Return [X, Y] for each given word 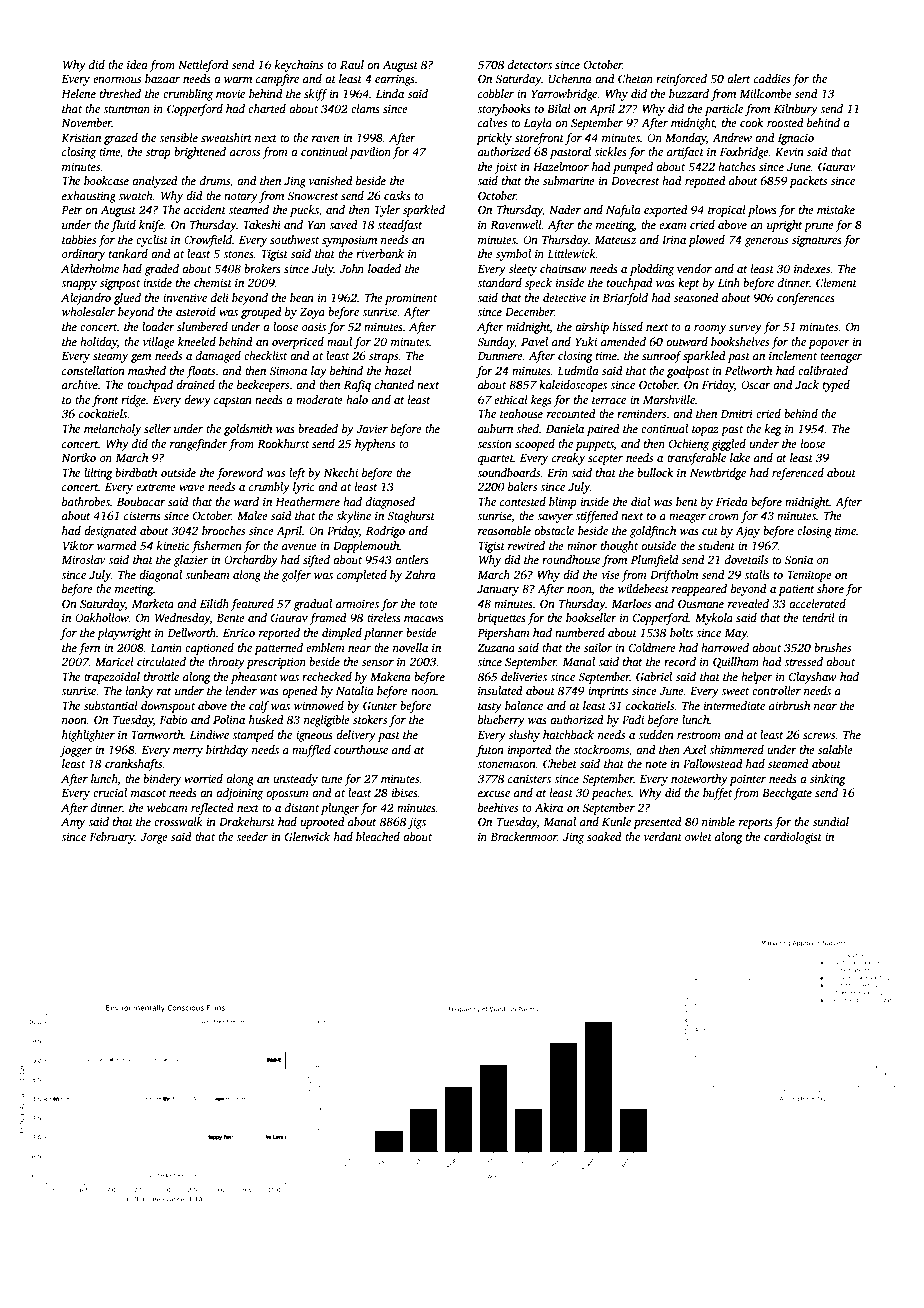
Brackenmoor [523, 836]
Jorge [154, 838]
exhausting [89, 197]
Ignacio [796, 139]
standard [499, 282]
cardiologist [793, 838]
